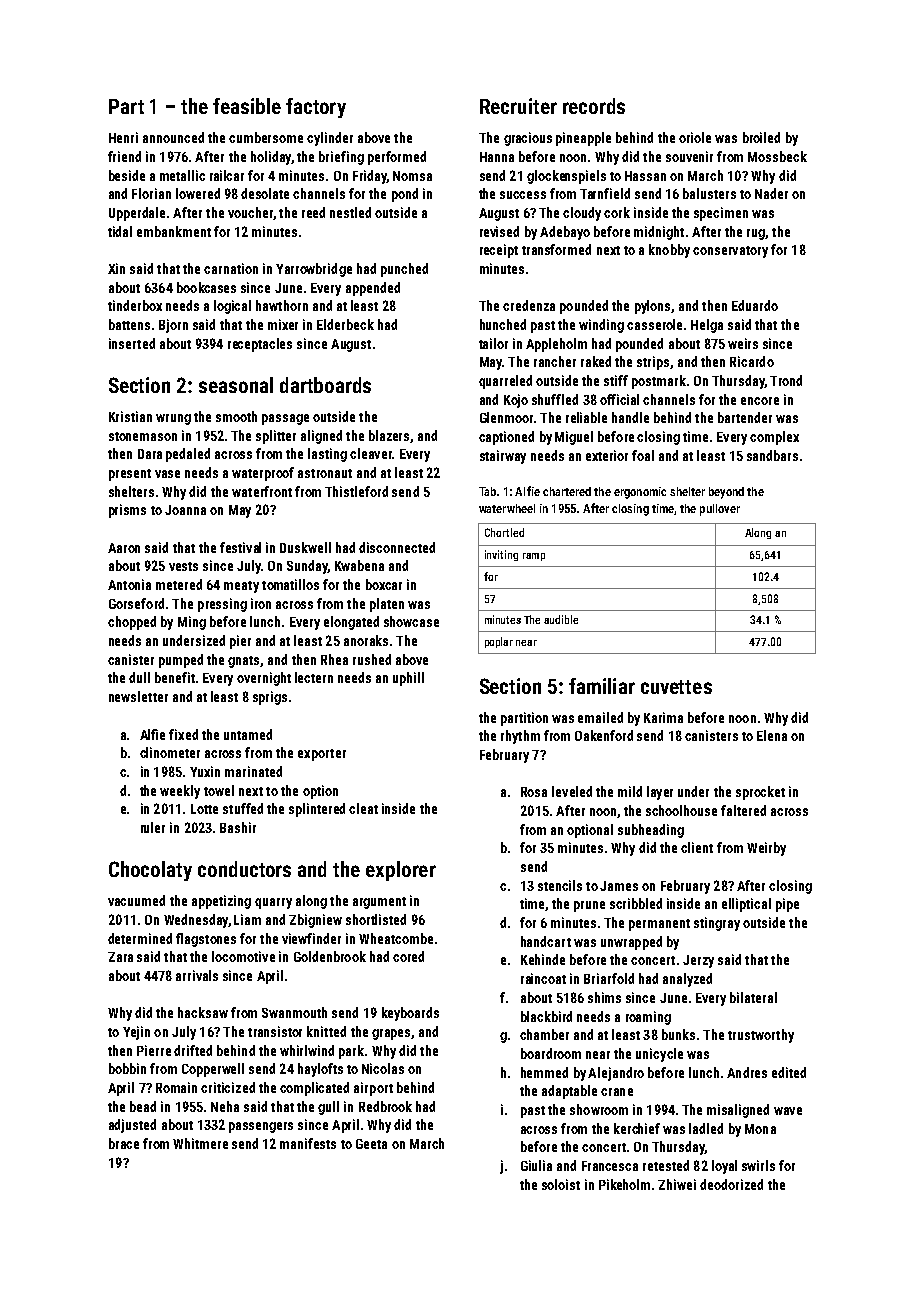 This page has width=924, height=1308. What do you see at coordinates (231, 268) in the page?
I see `carnation` at bounding box center [231, 268].
